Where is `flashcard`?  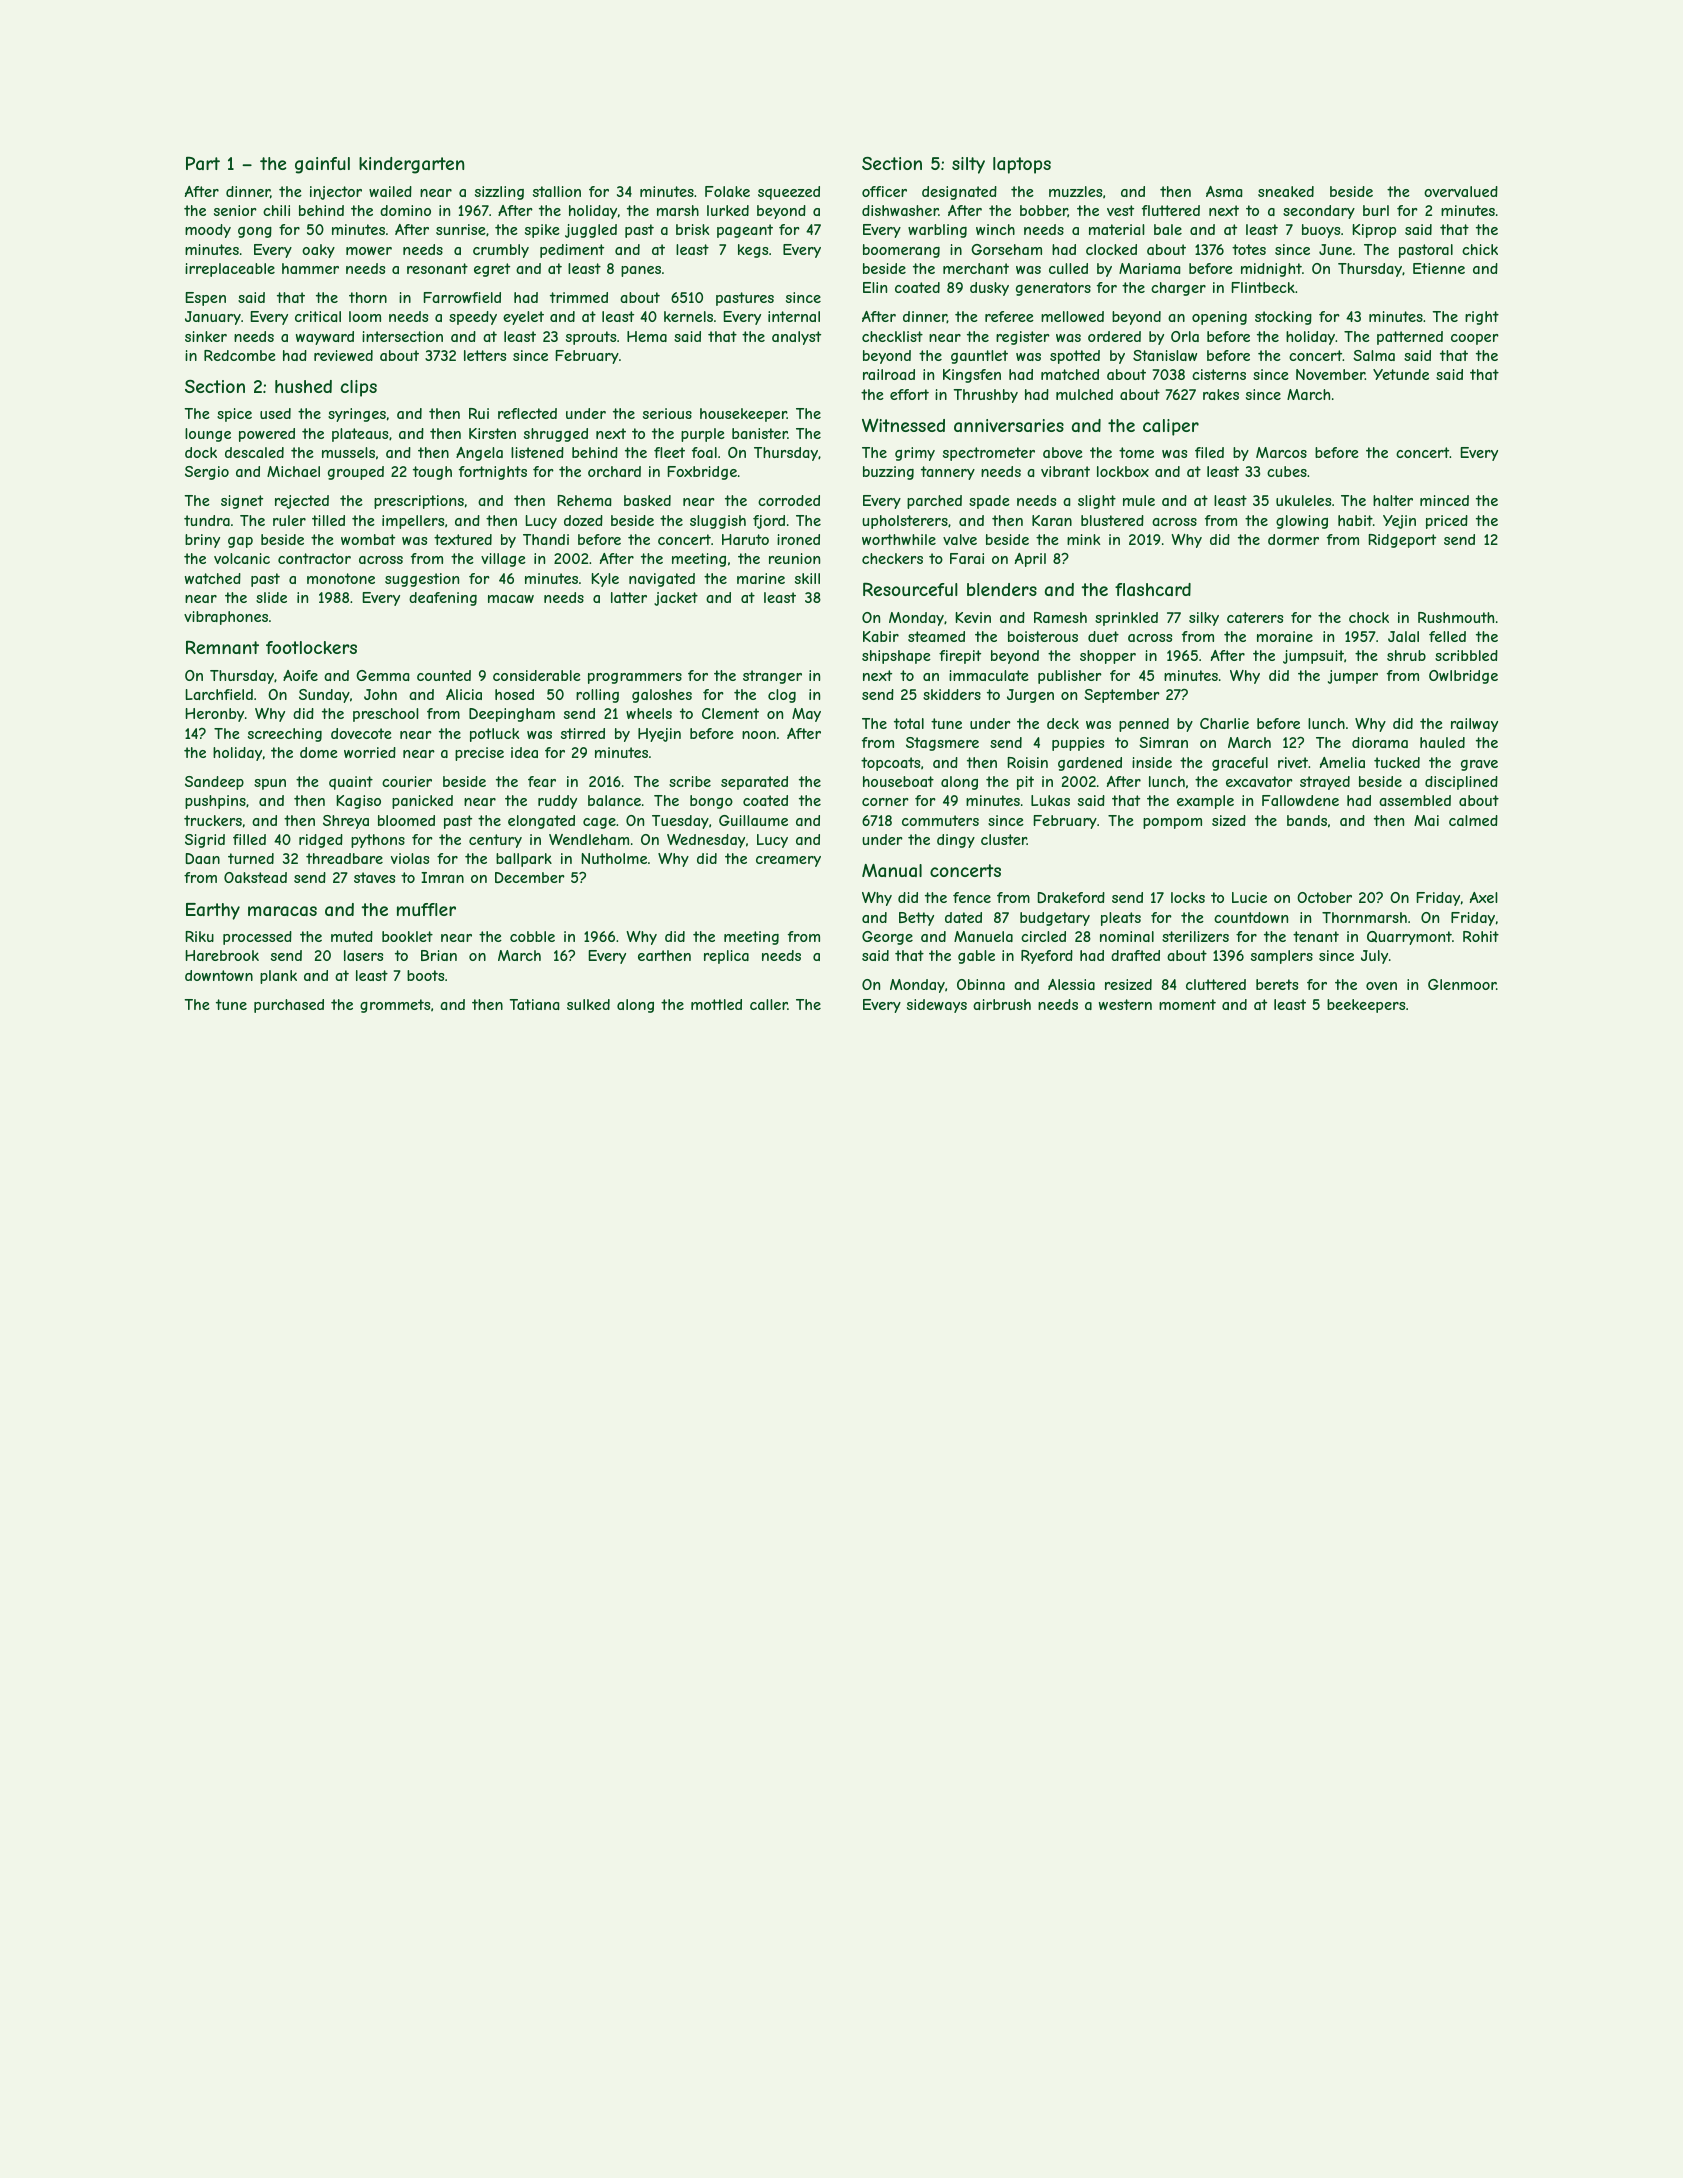
flashcard is located at coordinates (1153, 589).
